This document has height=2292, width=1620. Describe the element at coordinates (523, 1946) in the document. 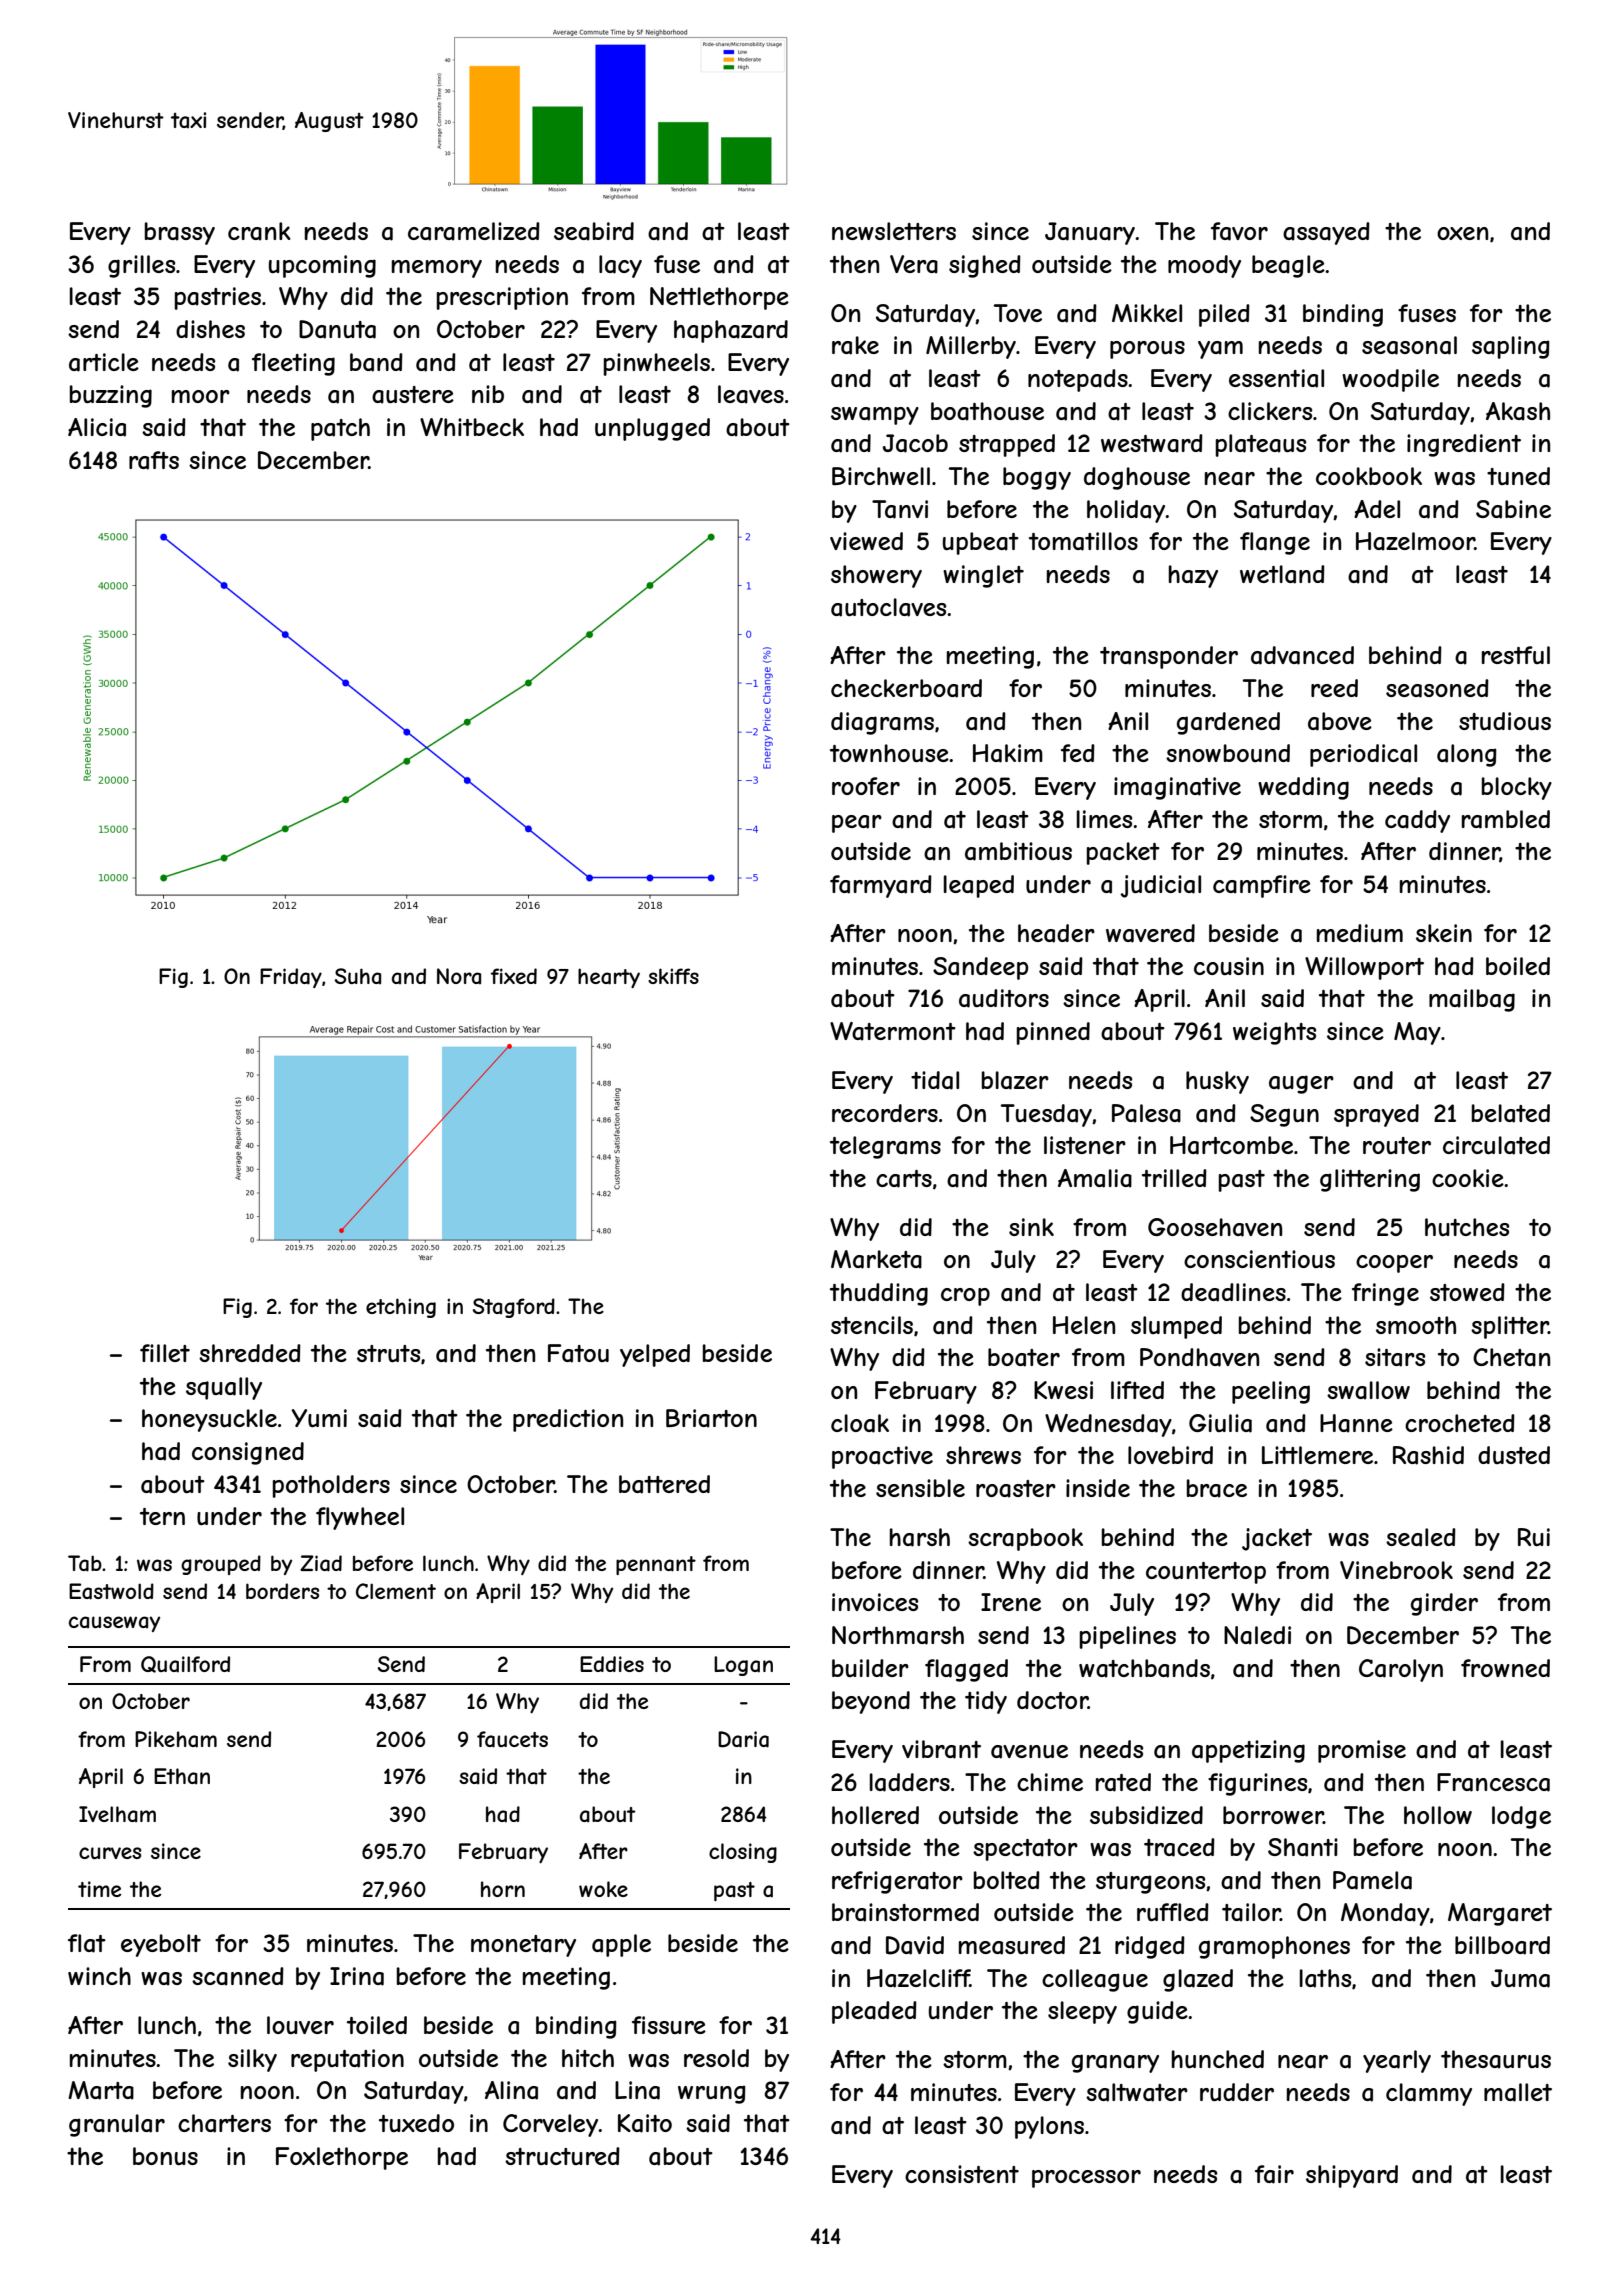

I see `monetary` at that location.
